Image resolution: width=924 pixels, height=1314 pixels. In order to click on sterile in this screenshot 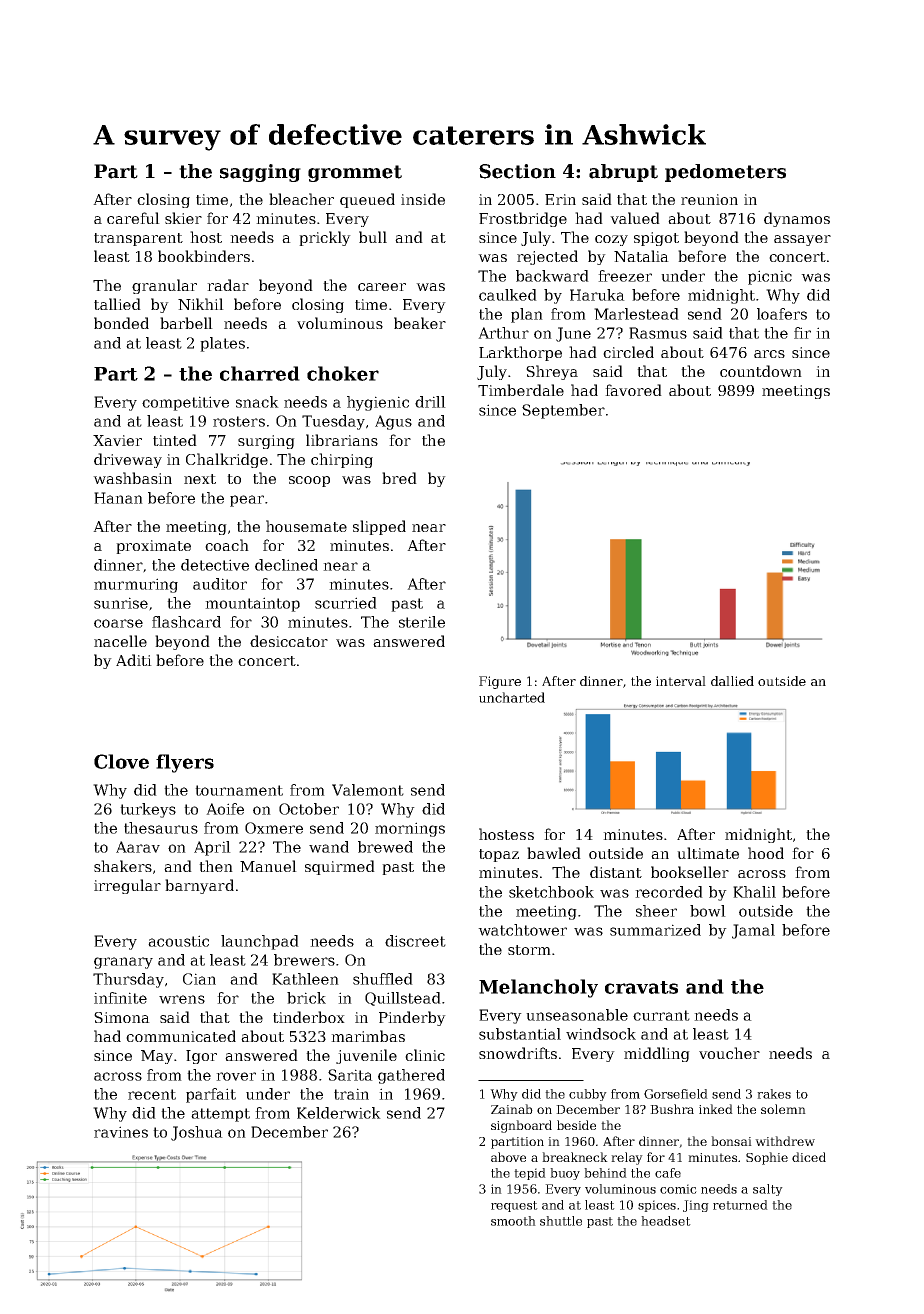, I will do `click(422, 622)`.
